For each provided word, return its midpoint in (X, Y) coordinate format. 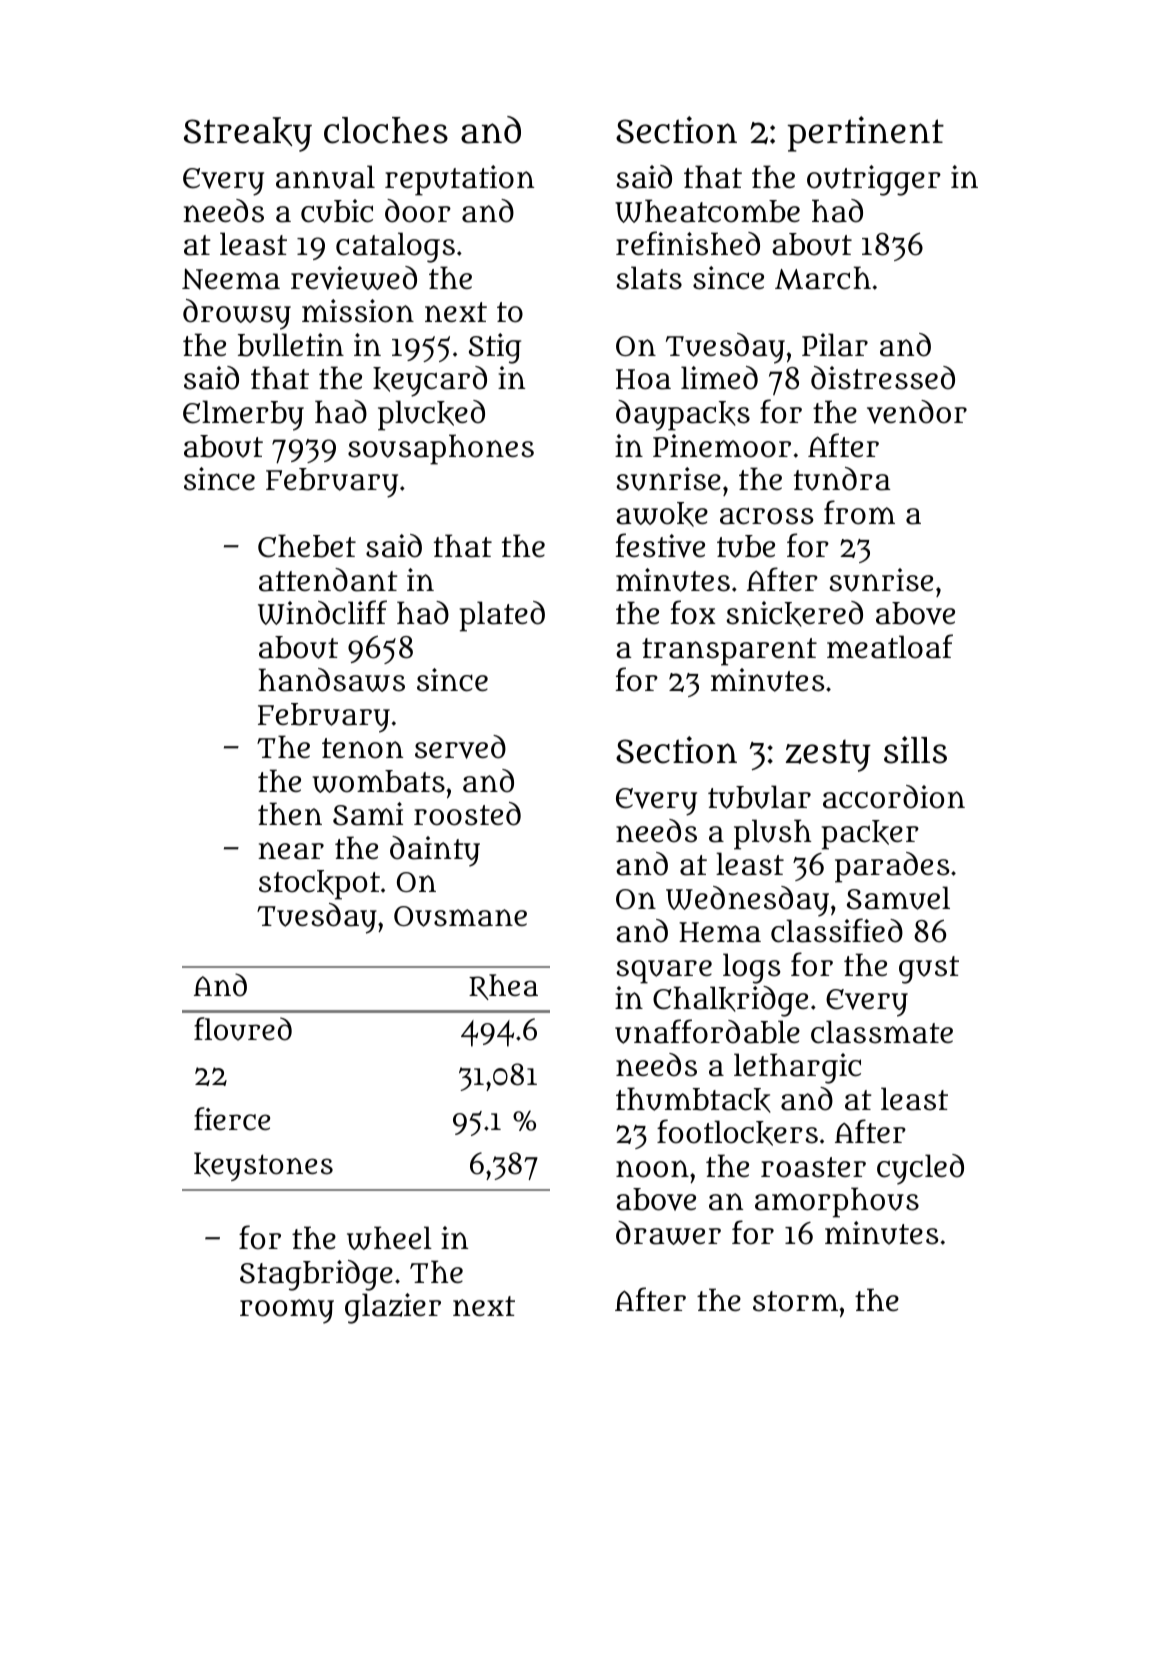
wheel (389, 1238)
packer (870, 835)
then (290, 813)
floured (243, 1029)
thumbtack (693, 1100)
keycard (430, 381)
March (823, 278)
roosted (467, 814)
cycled (920, 1169)
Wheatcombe (707, 211)
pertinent (865, 134)
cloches (386, 130)
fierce (232, 1119)
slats (649, 278)
